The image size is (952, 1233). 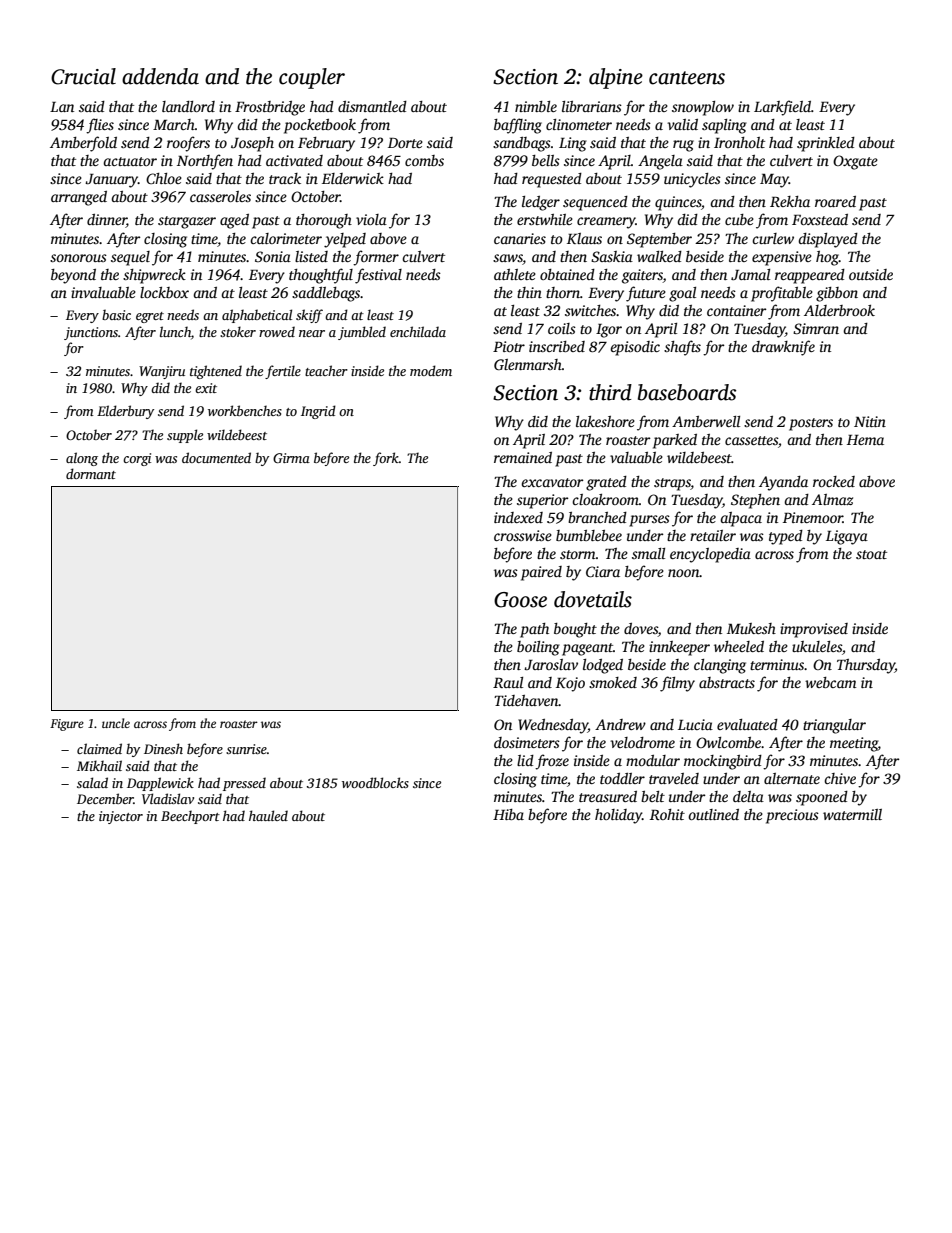 What do you see at coordinates (792, 816) in the screenshot?
I see `precious` at bounding box center [792, 816].
